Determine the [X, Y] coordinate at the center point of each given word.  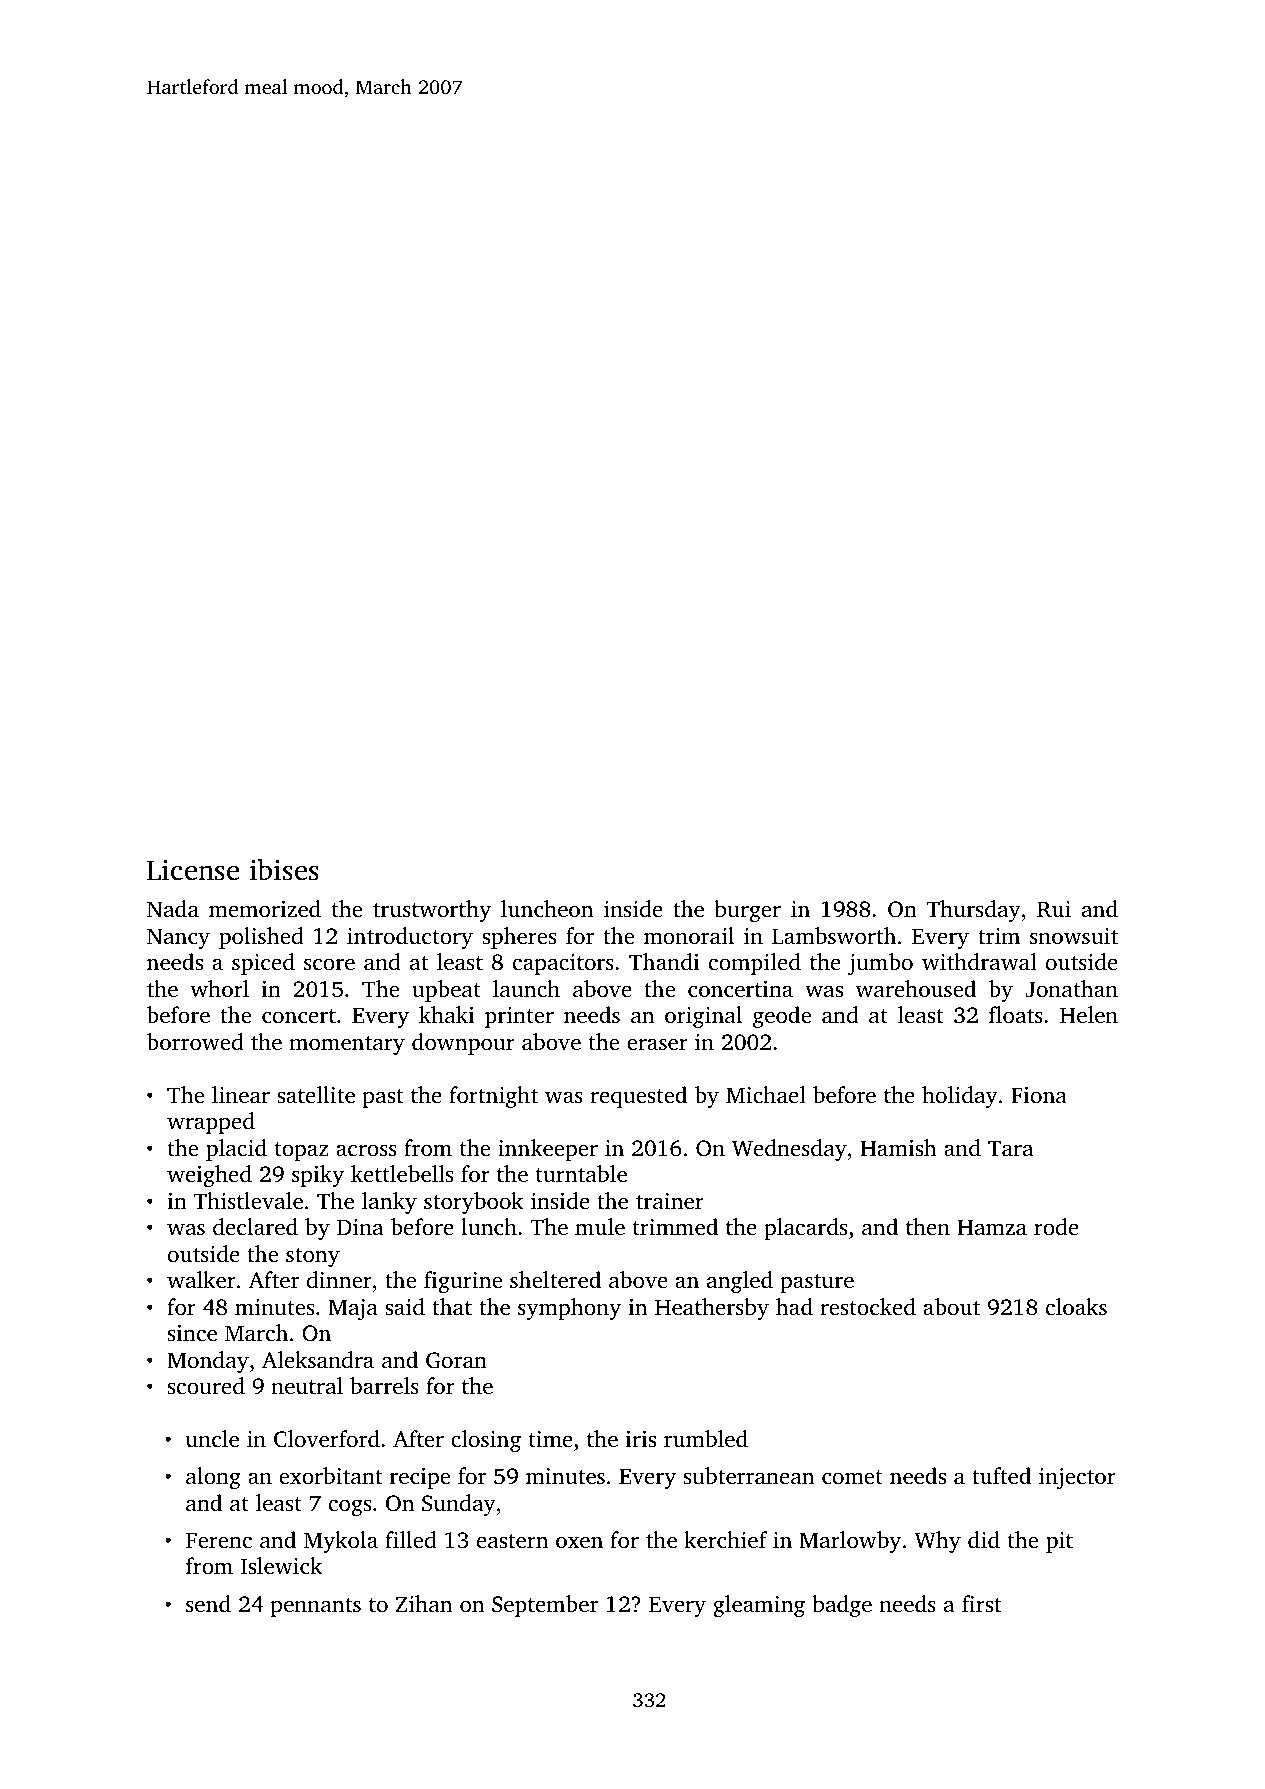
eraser [657, 1044]
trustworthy [432, 911]
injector [1077, 1478]
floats [1016, 1014]
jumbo [880, 964]
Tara [1010, 1148]
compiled [755, 964]
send [208, 1604]
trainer [670, 1201]
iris [641, 1439]
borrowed [195, 1042]
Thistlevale [248, 1201]
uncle [212, 1439]
